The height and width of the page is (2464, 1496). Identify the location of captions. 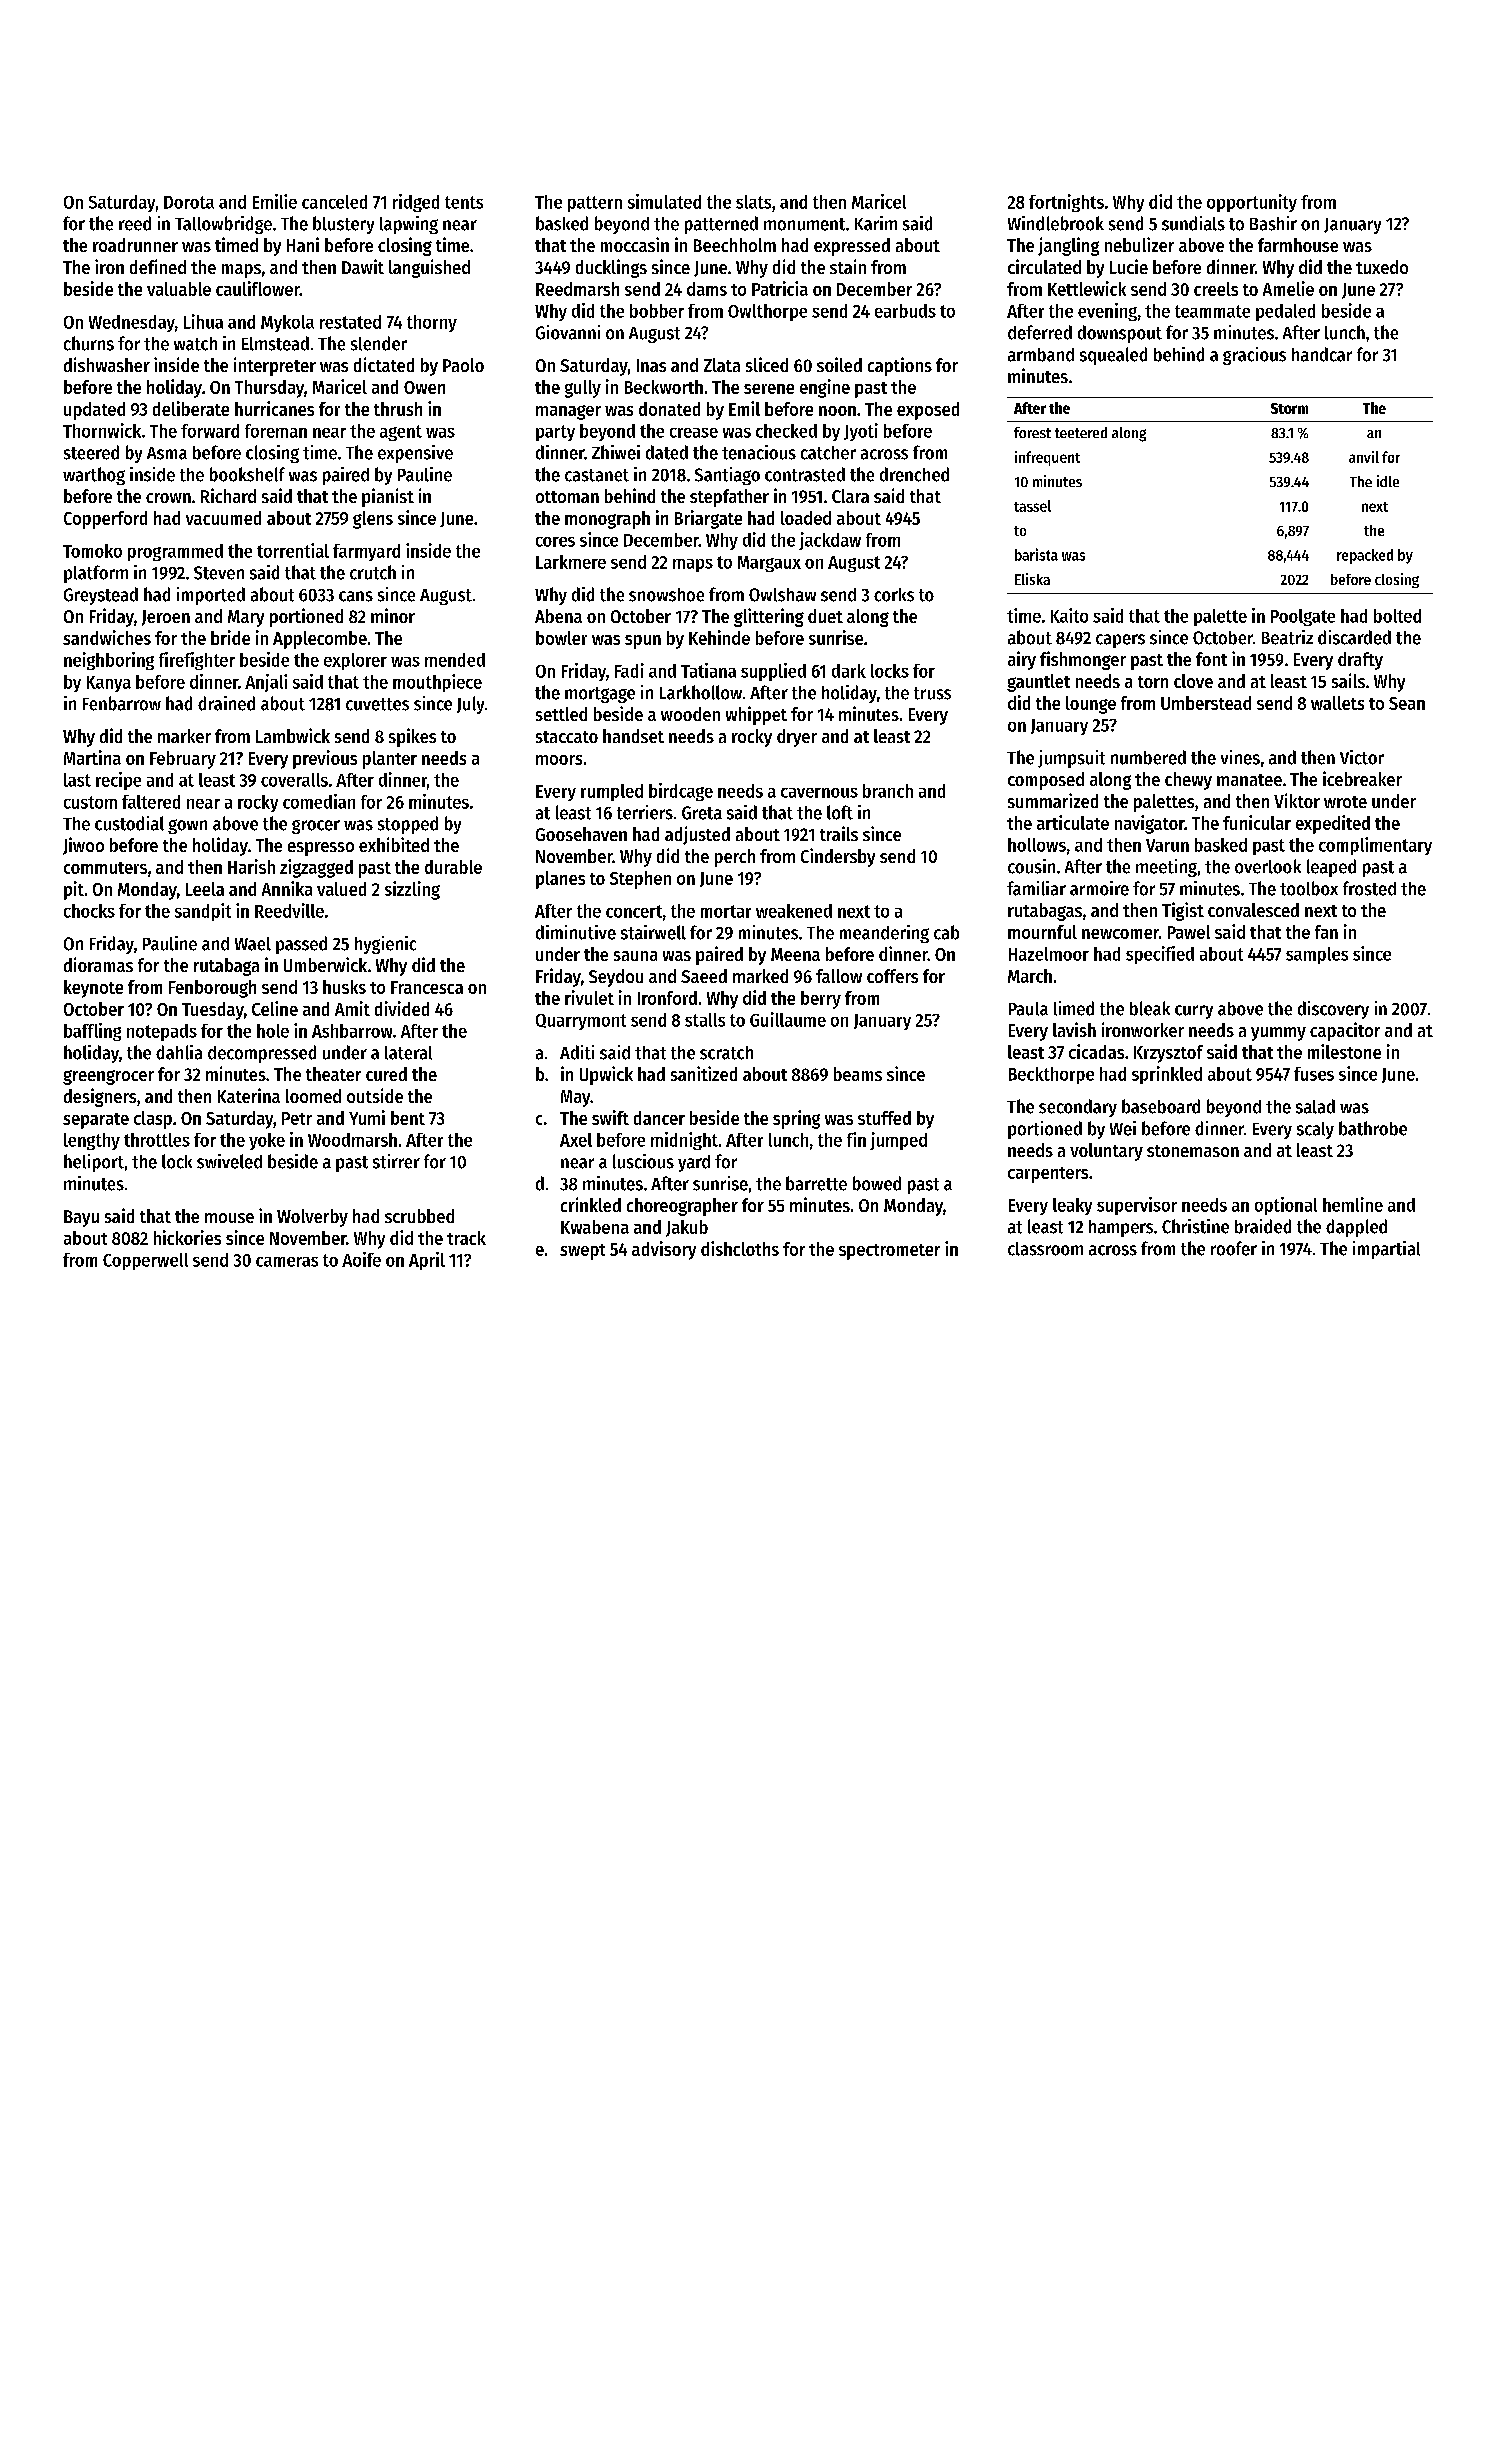
(900, 366).
